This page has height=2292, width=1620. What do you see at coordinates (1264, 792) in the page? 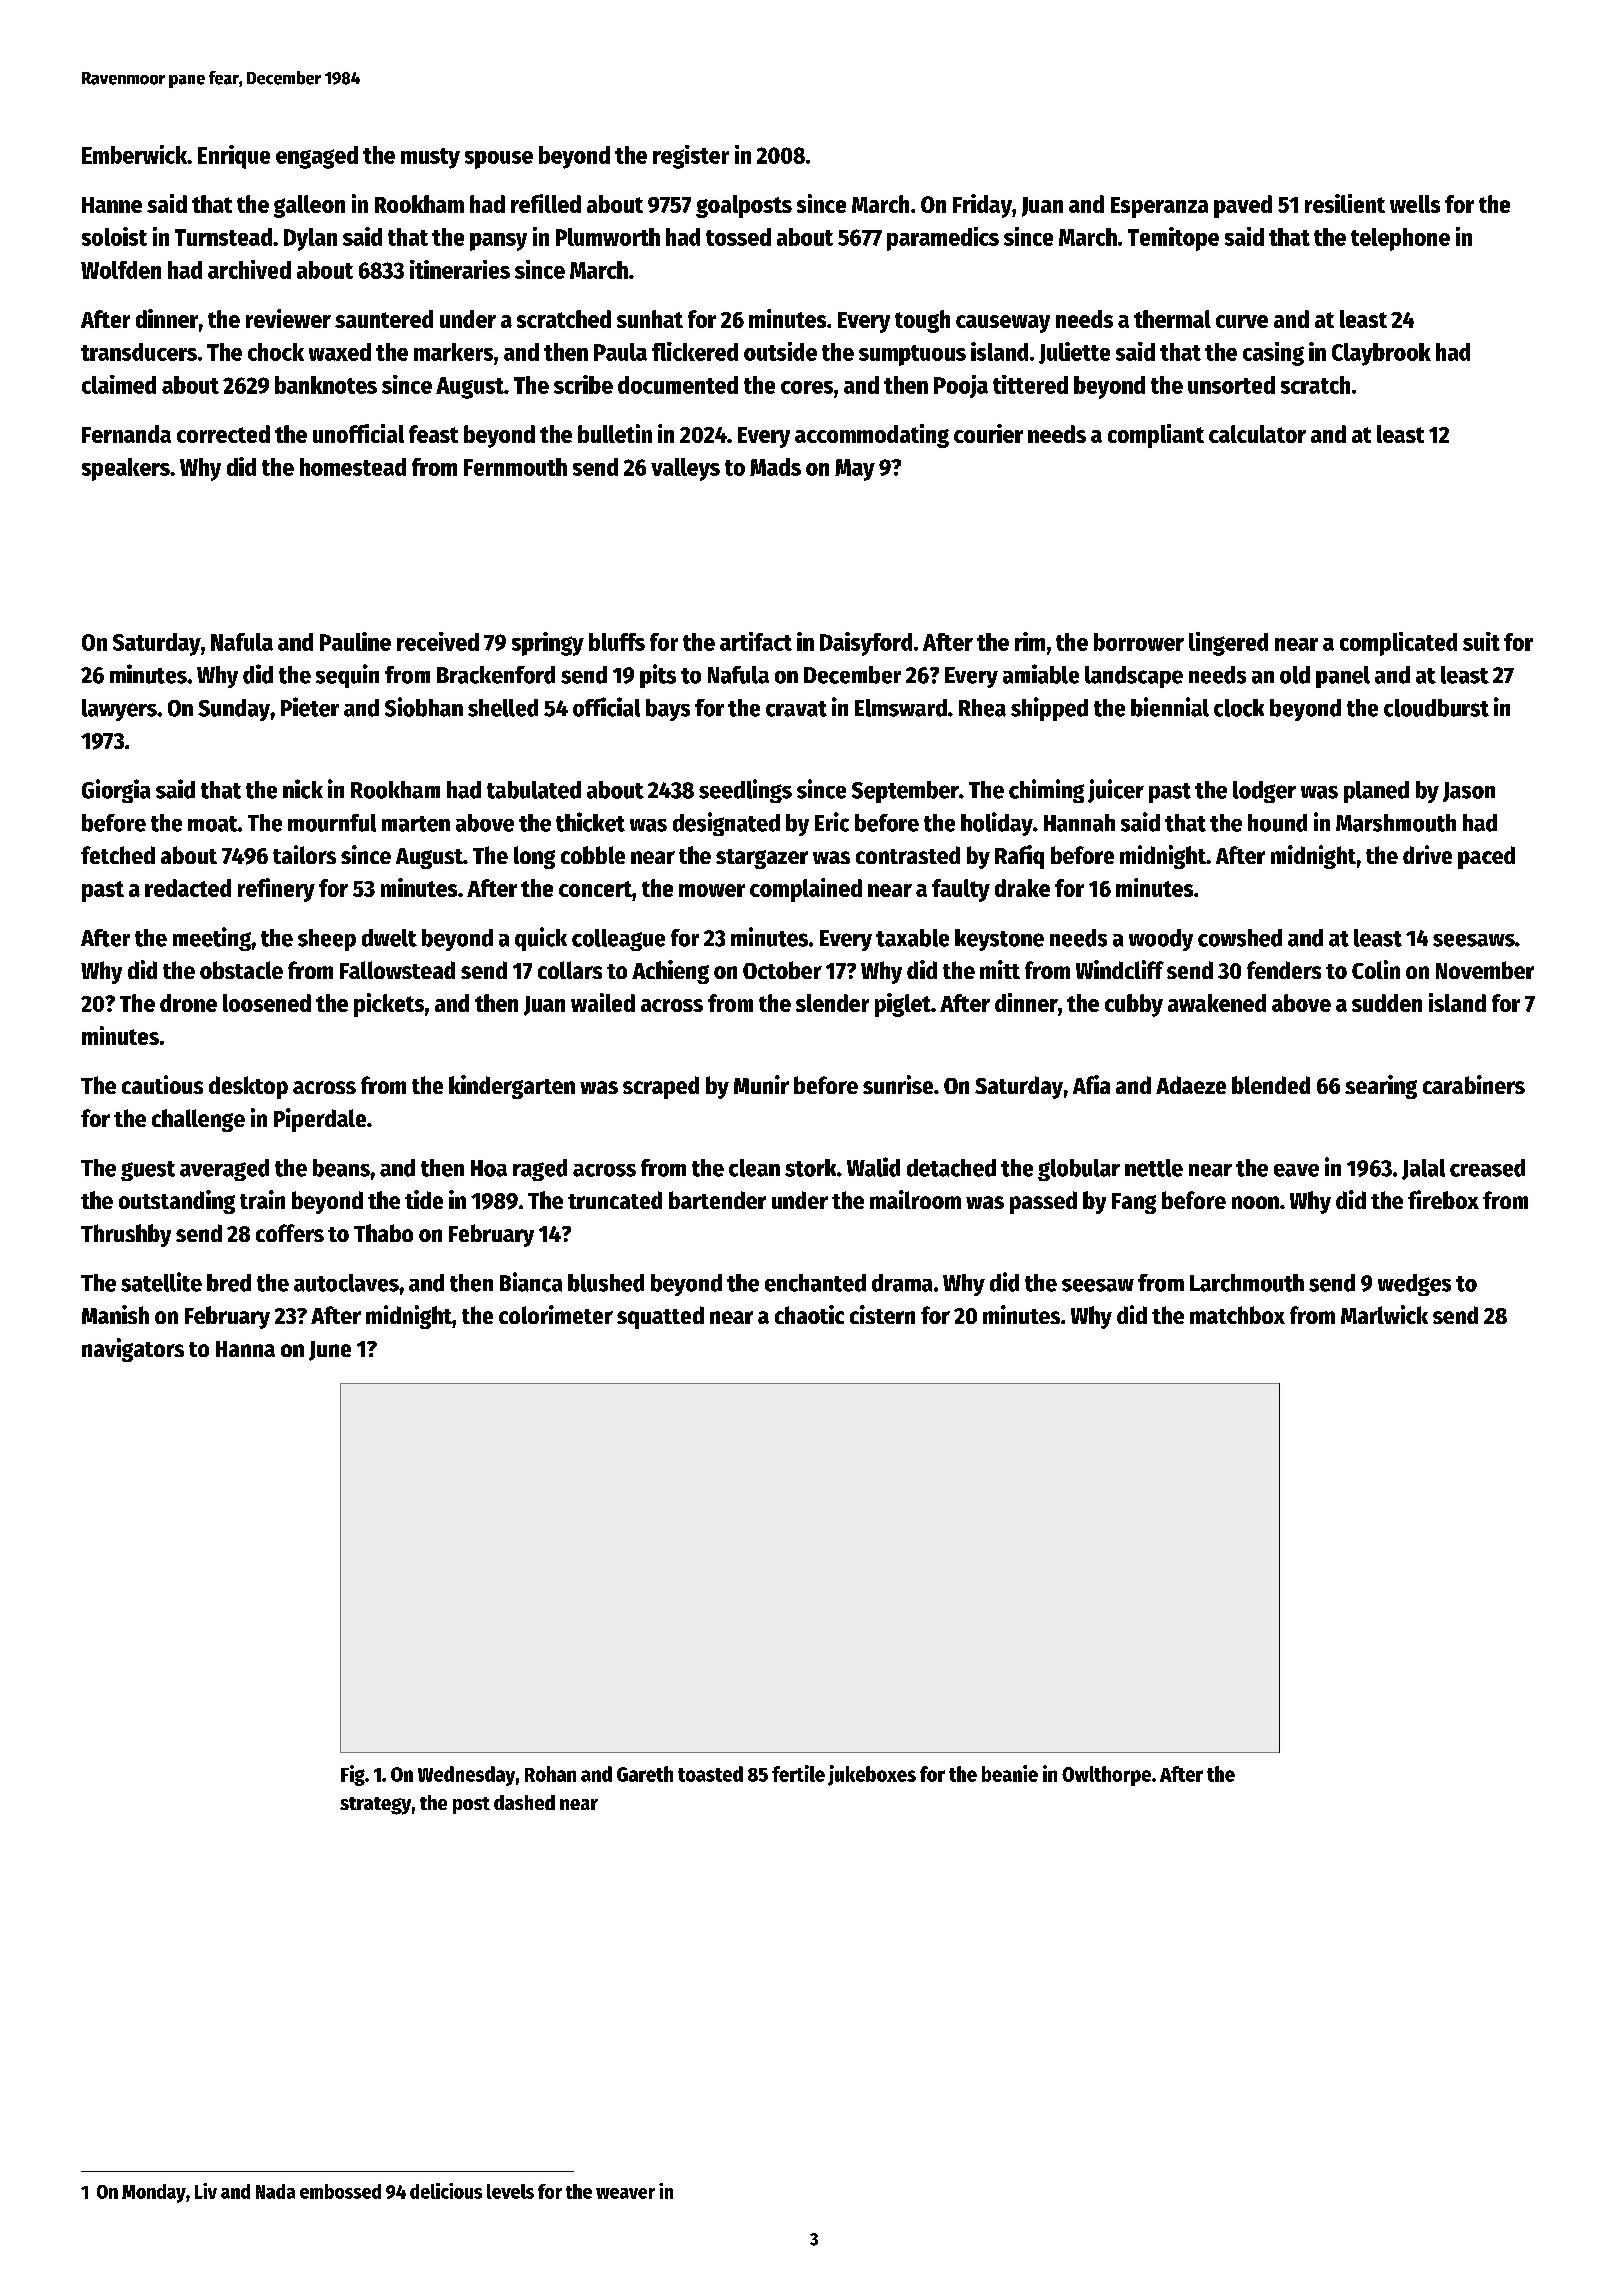
I see `lodger` at bounding box center [1264, 792].
